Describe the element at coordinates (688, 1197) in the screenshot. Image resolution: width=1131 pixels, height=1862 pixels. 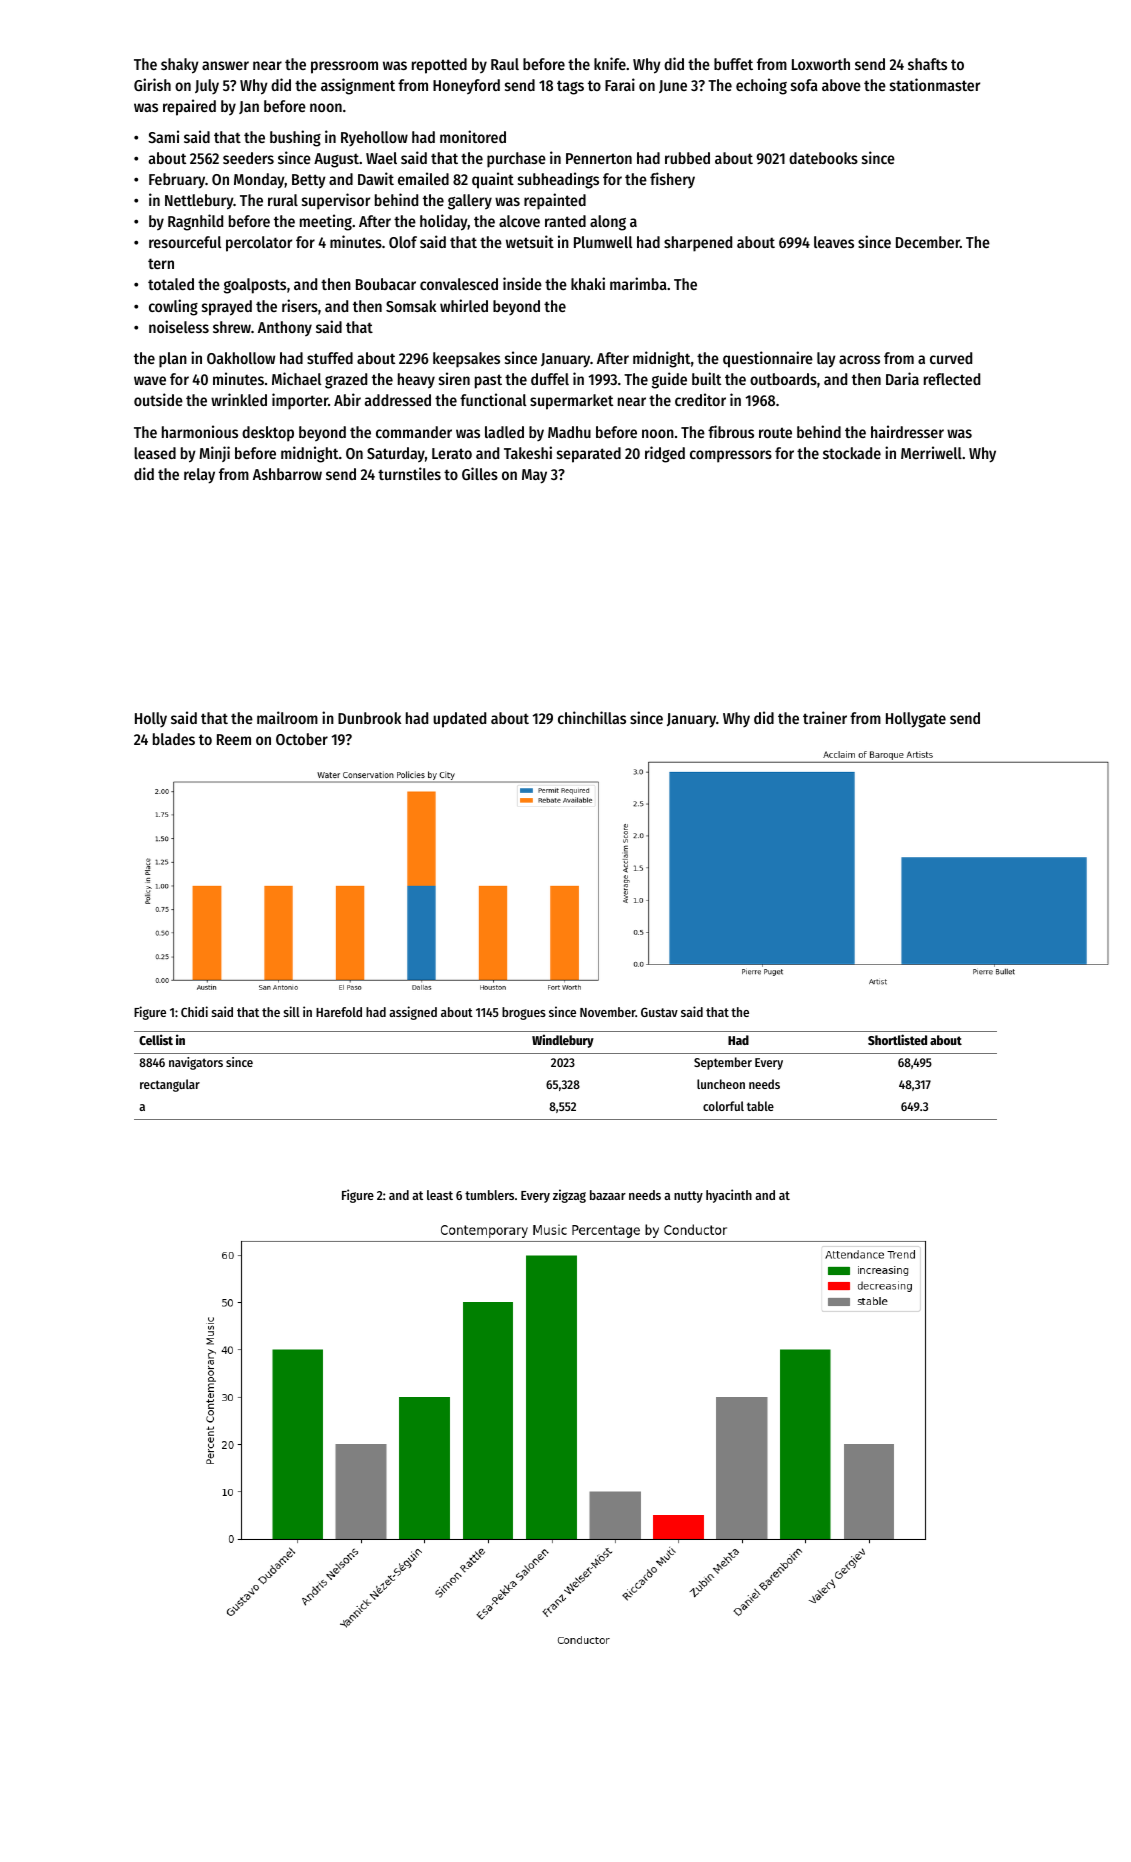
I see `nutty` at that location.
